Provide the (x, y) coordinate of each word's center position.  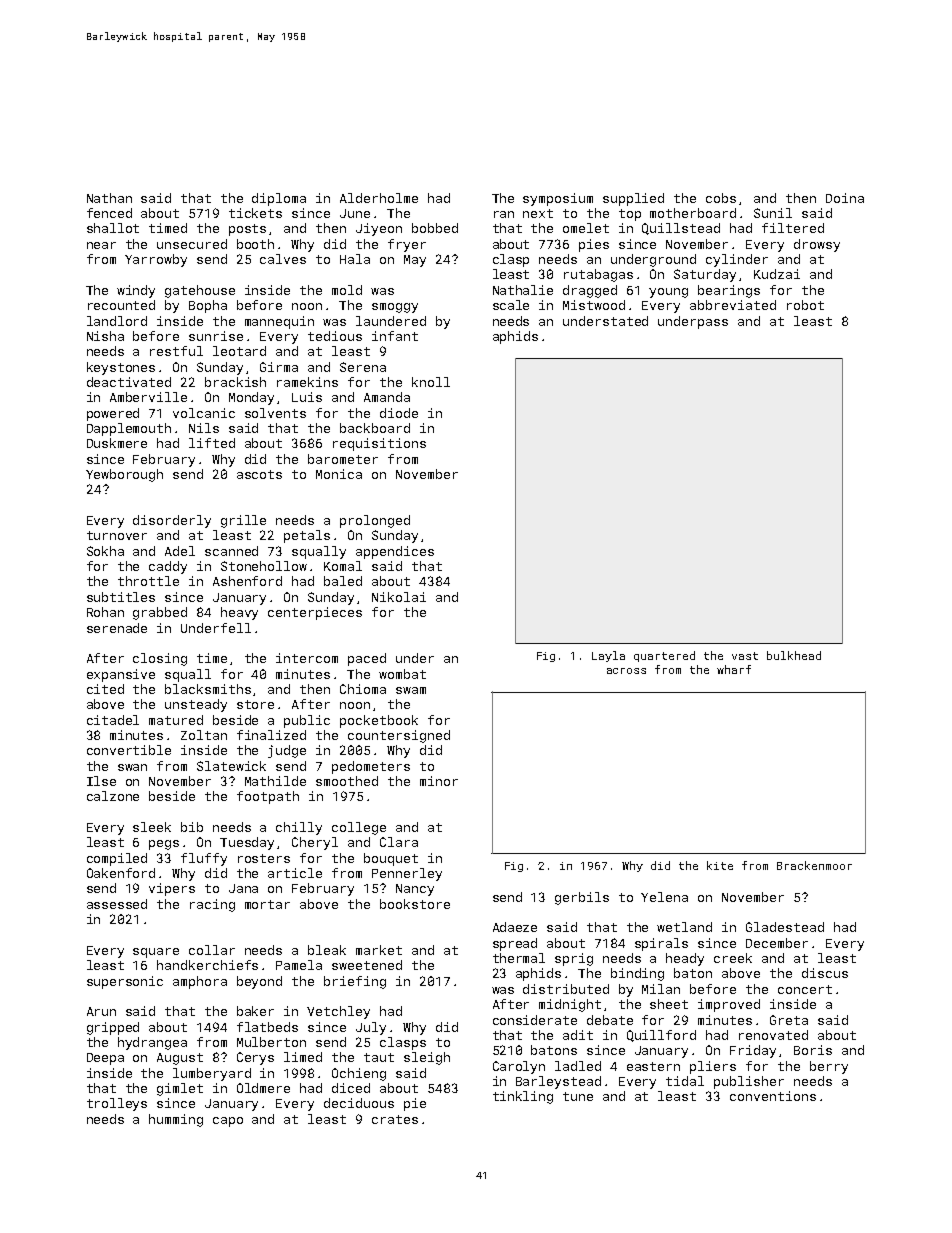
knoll (431, 382)
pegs (164, 845)
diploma (279, 199)
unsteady (196, 705)
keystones (121, 368)
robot (805, 305)
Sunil (773, 213)
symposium (558, 199)
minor (439, 781)
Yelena (664, 897)
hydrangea (152, 1043)
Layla (608, 656)
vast (745, 656)
